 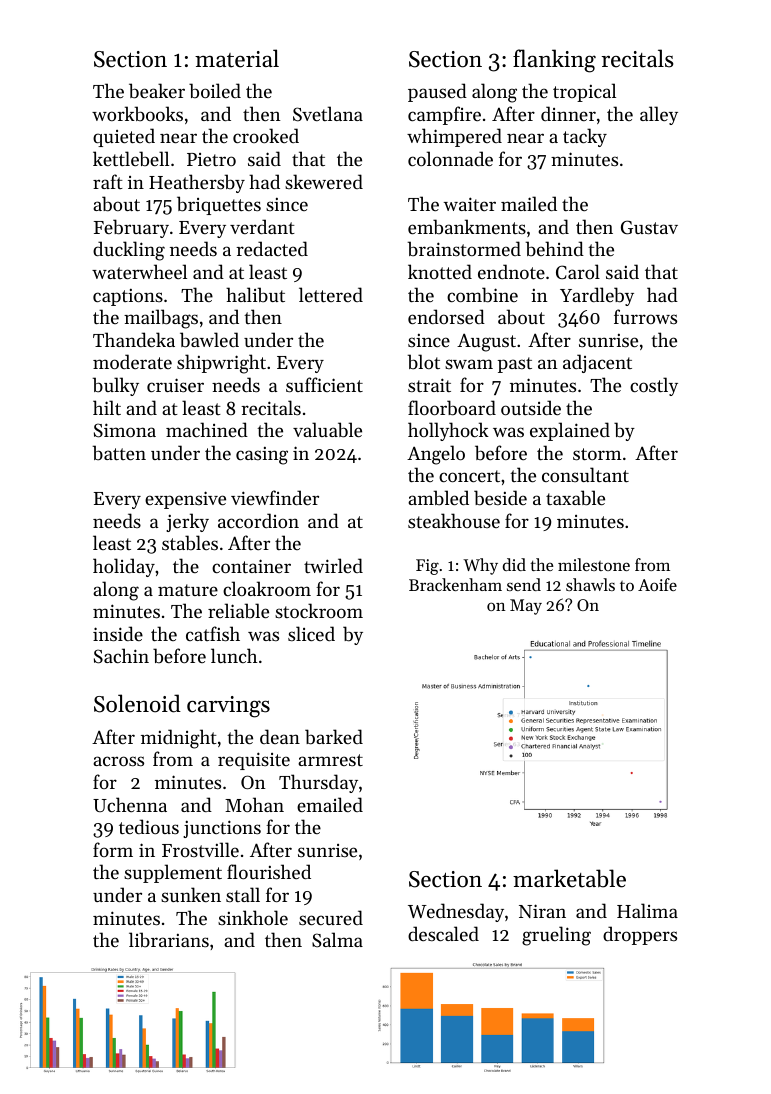 I want to click on paused, so click(x=437, y=92).
